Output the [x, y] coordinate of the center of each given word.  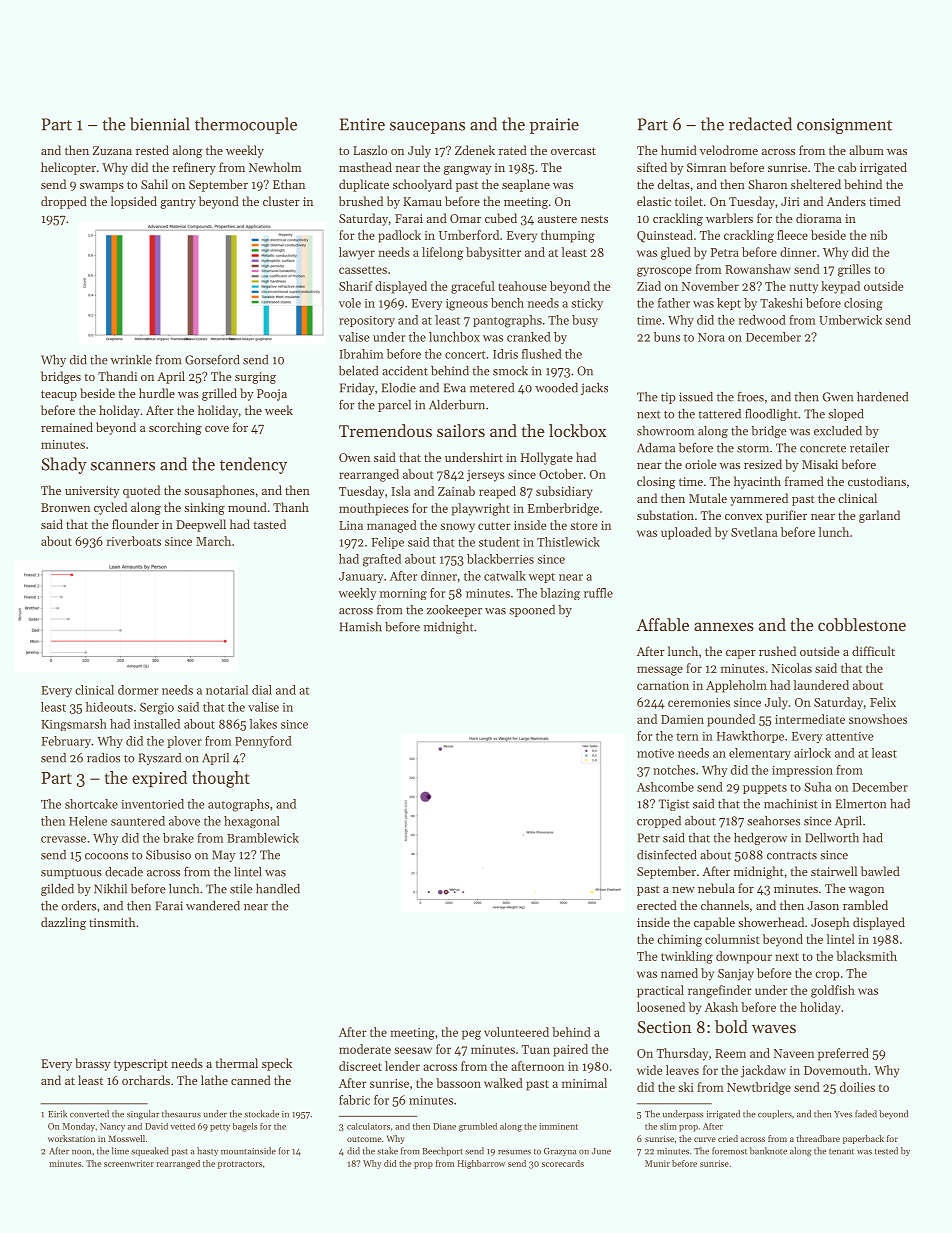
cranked [529, 337]
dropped [64, 202]
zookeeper [454, 611]
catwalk [505, 576]
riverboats [134, 541]
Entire [362, 124]
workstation [71, 1138]
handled [278, 889]
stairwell [834, 871]
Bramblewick [263, 838]
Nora [711, 337]
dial [262, 690]
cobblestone [862, 624]
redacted [760, 124]
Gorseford [212, 359]
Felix [883, 702]
